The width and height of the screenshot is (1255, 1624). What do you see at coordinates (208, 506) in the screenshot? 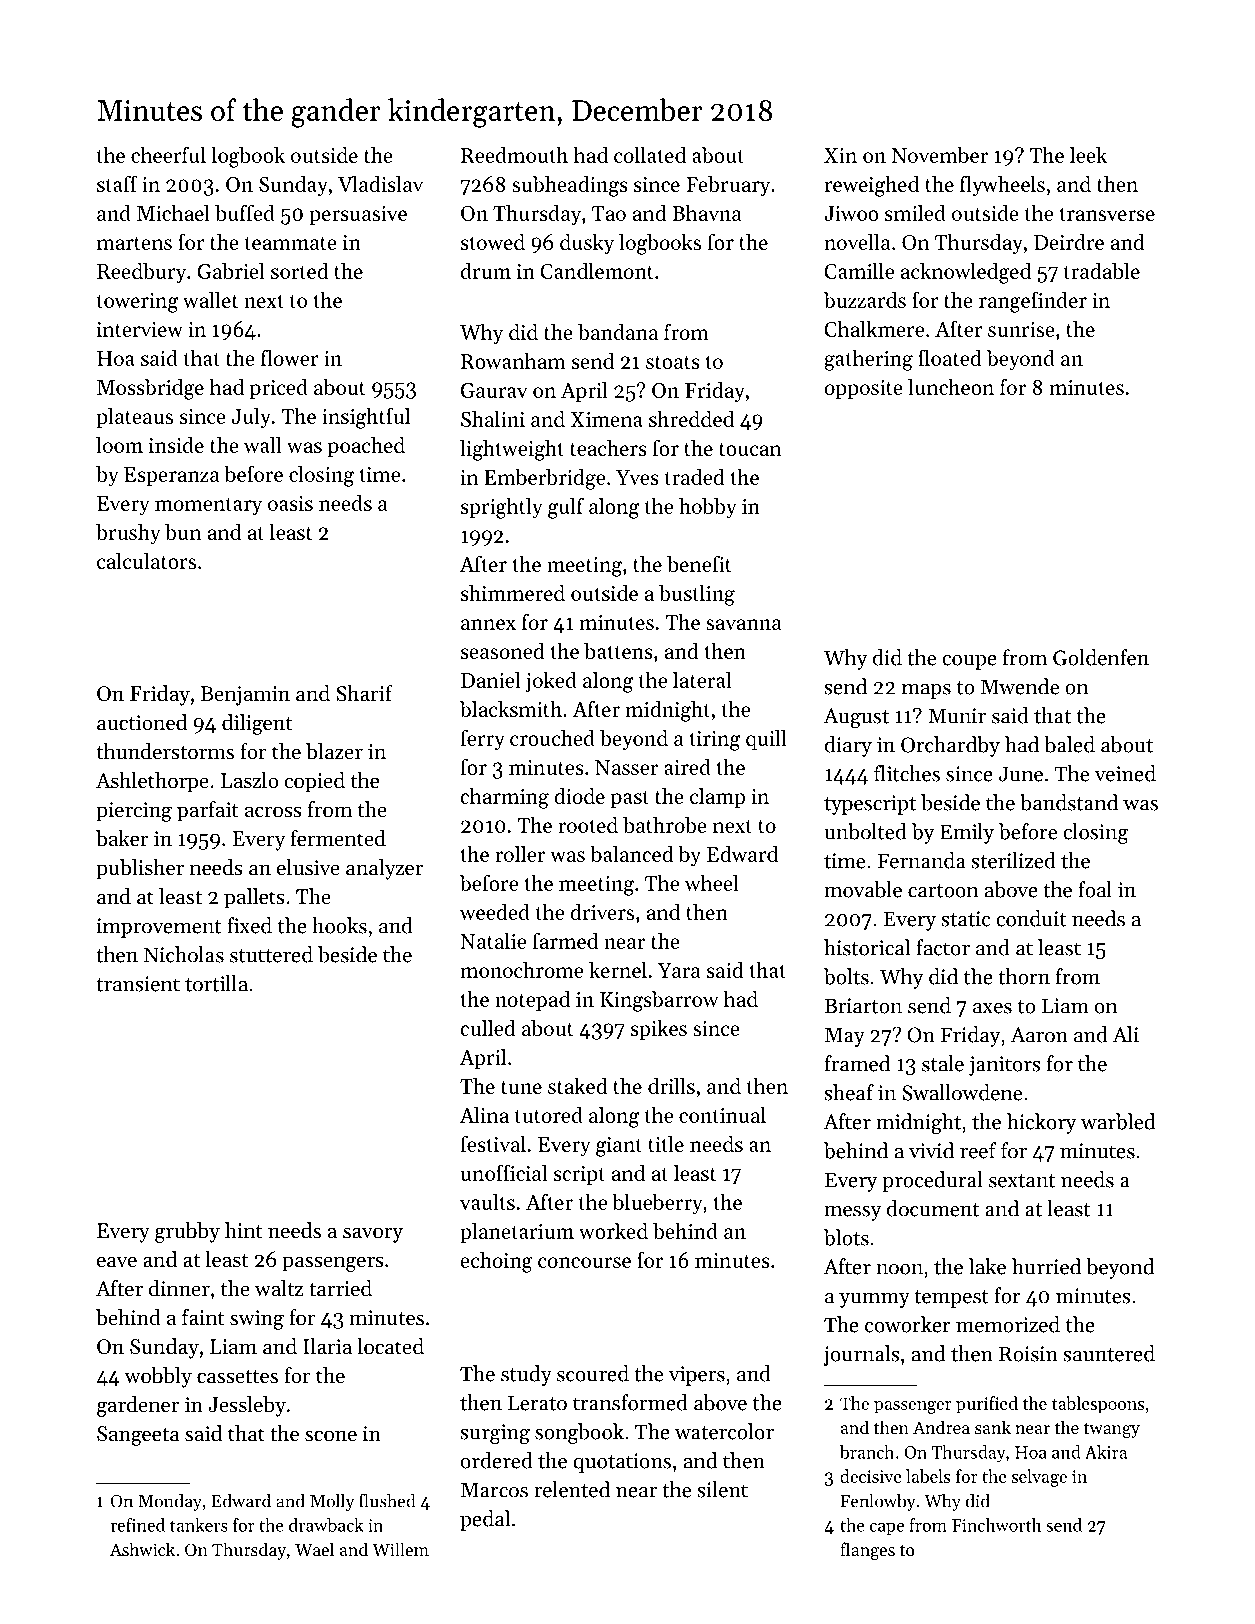
I see `momentary` at bounding box center [208, 506].
